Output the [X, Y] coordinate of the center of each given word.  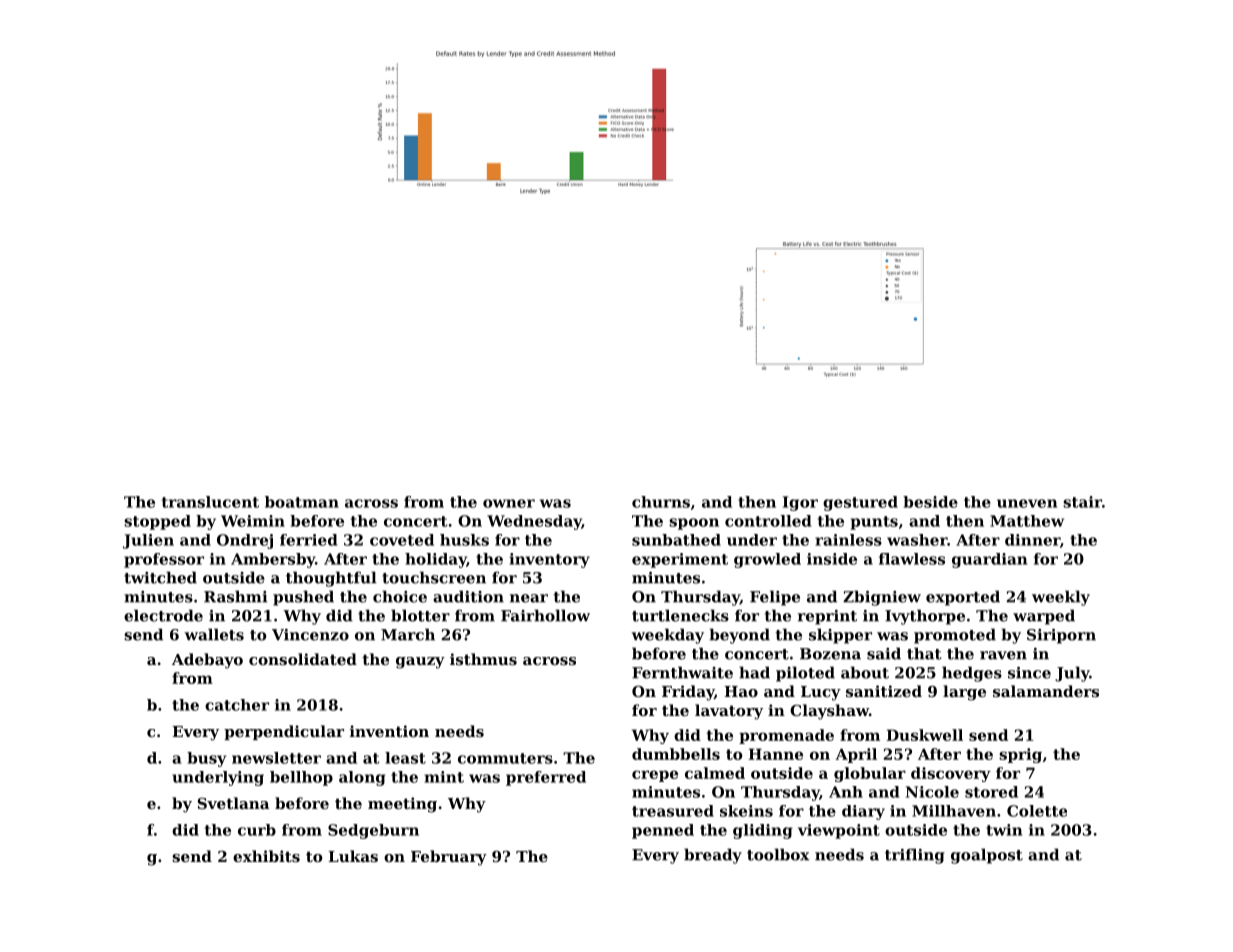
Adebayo [207, 661]
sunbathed [676, 540]
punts [874, 523]
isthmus [483, 659]
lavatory [729, 712]
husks [464, 540]
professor [164, 560]
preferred [546, 778]
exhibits [266, 856]
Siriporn [1061, 636]
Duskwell [925, 735]
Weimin [253, 521]
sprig [1020, 755]
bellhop [301, 778]
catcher [237, 705]
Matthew [1027, 521]
